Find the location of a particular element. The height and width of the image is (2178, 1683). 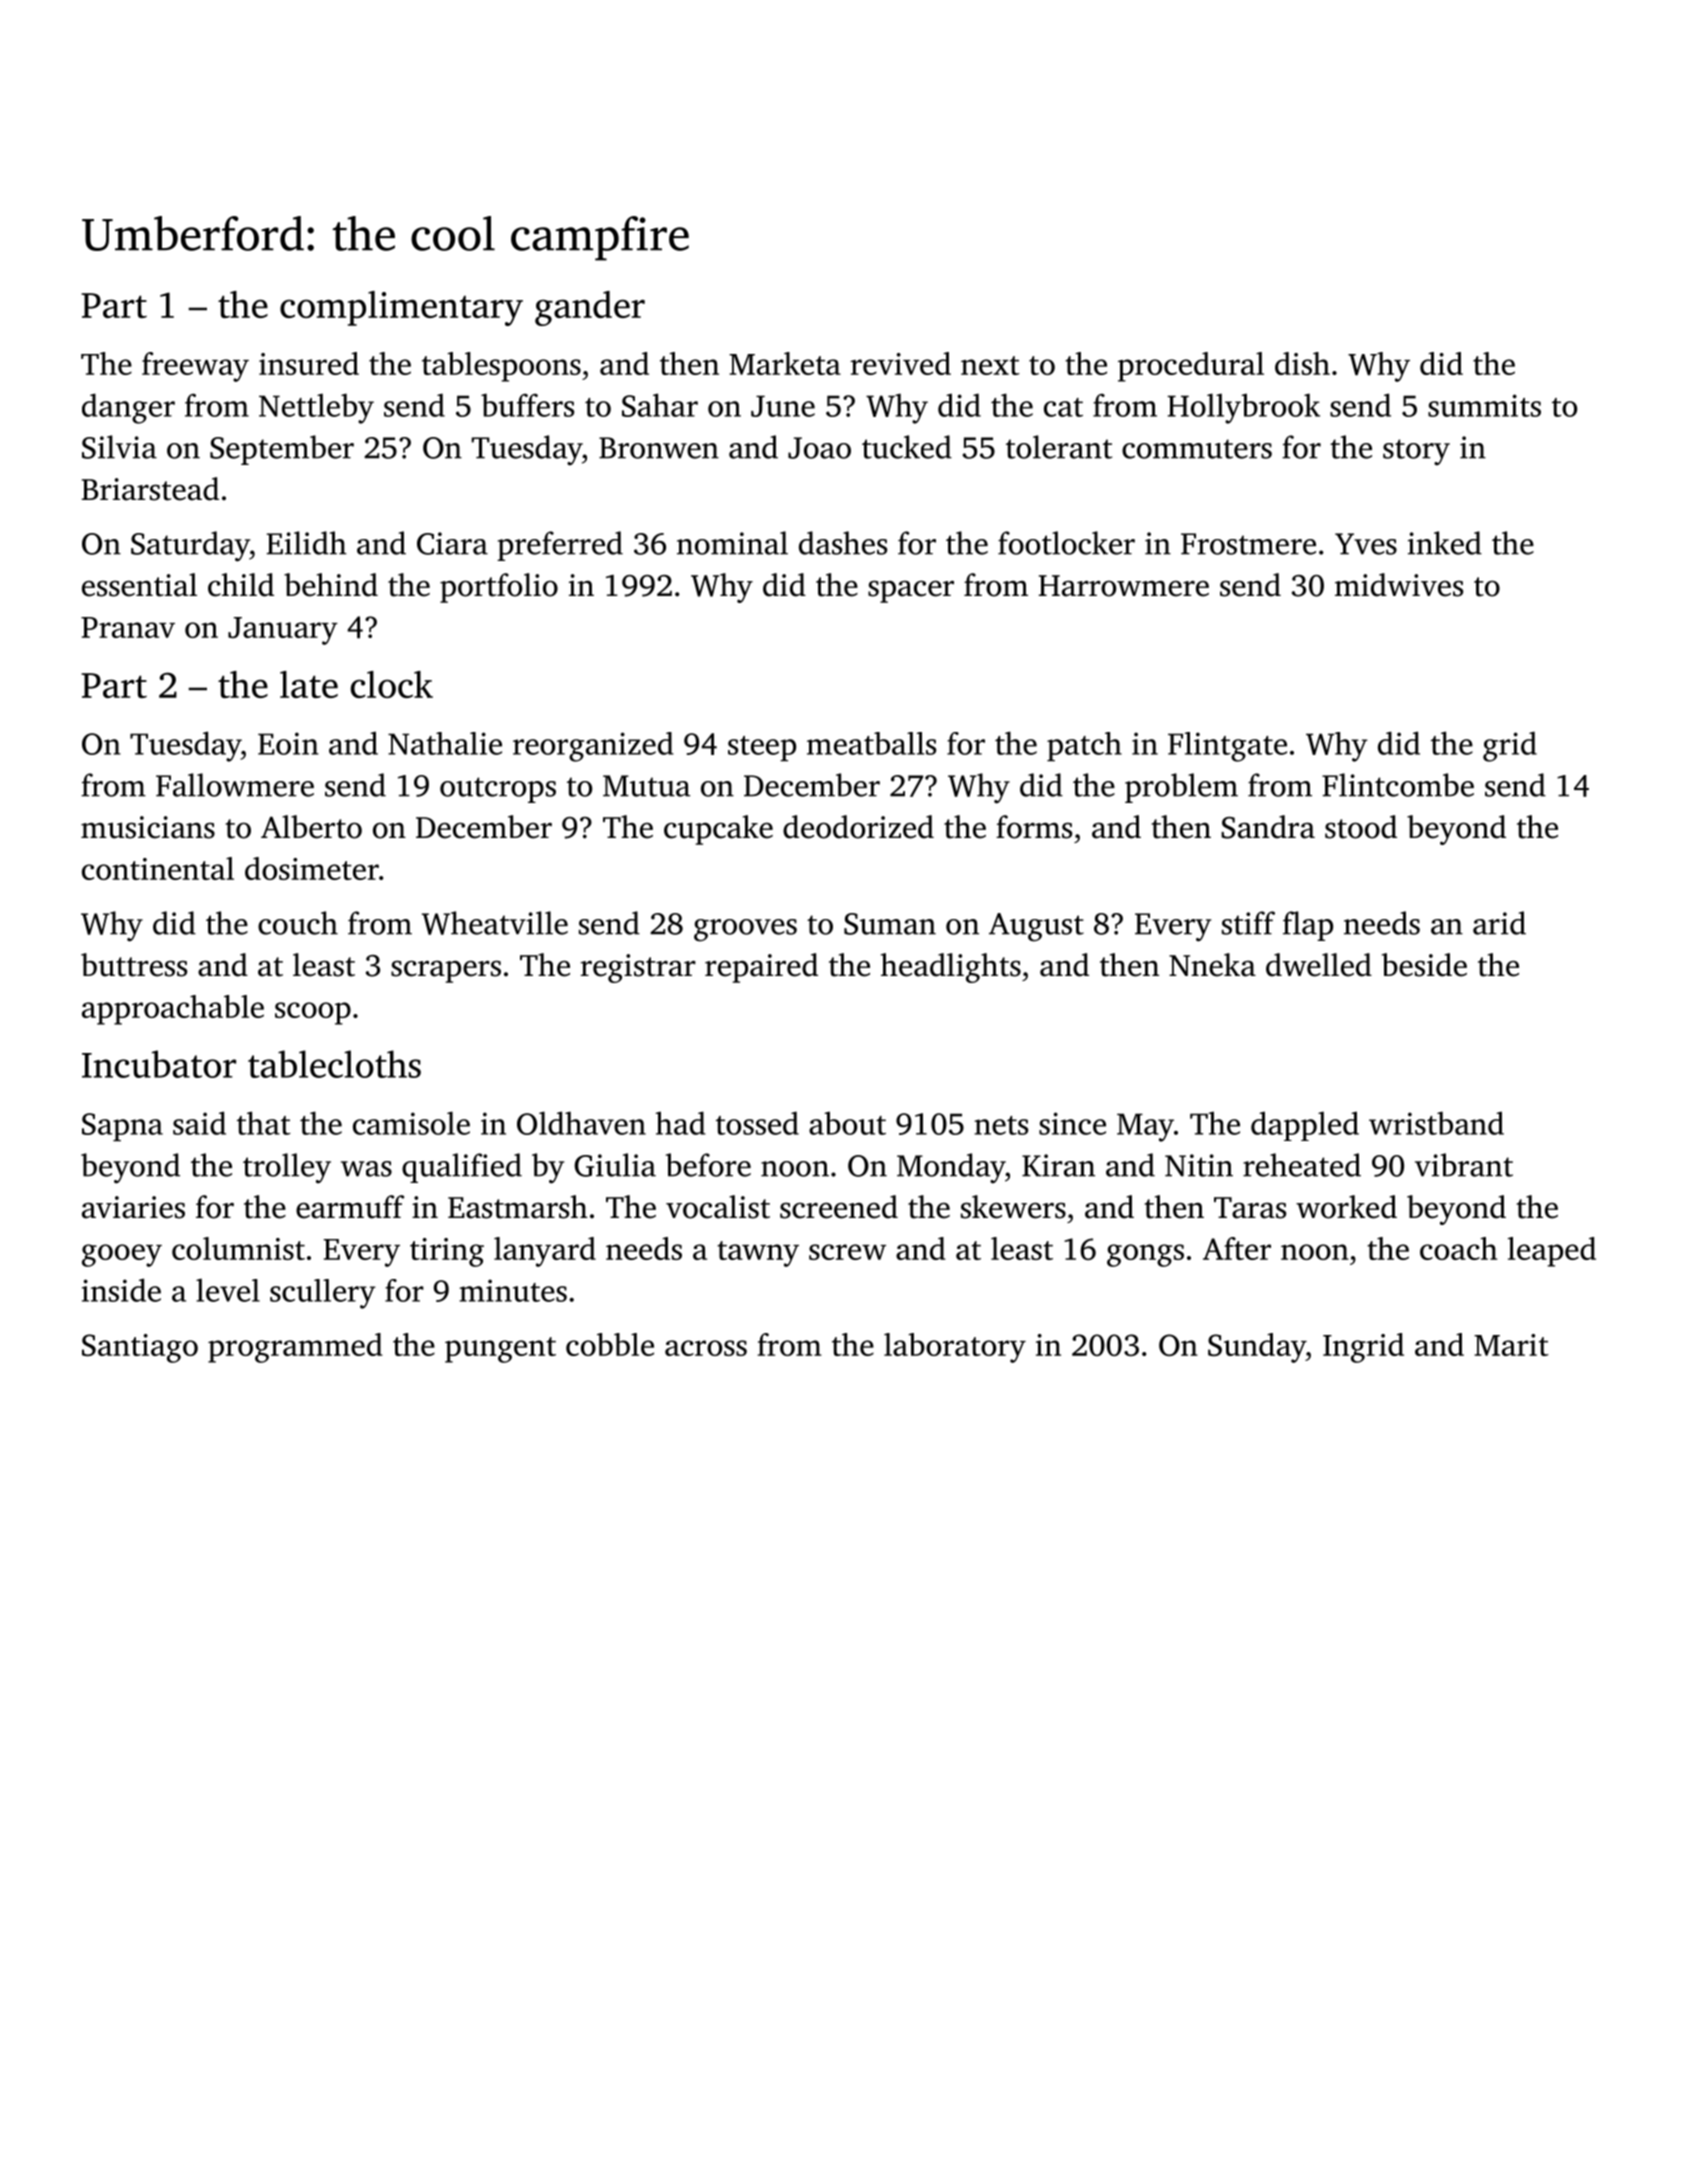

laboratory is located at coordinates (955, 1348).
